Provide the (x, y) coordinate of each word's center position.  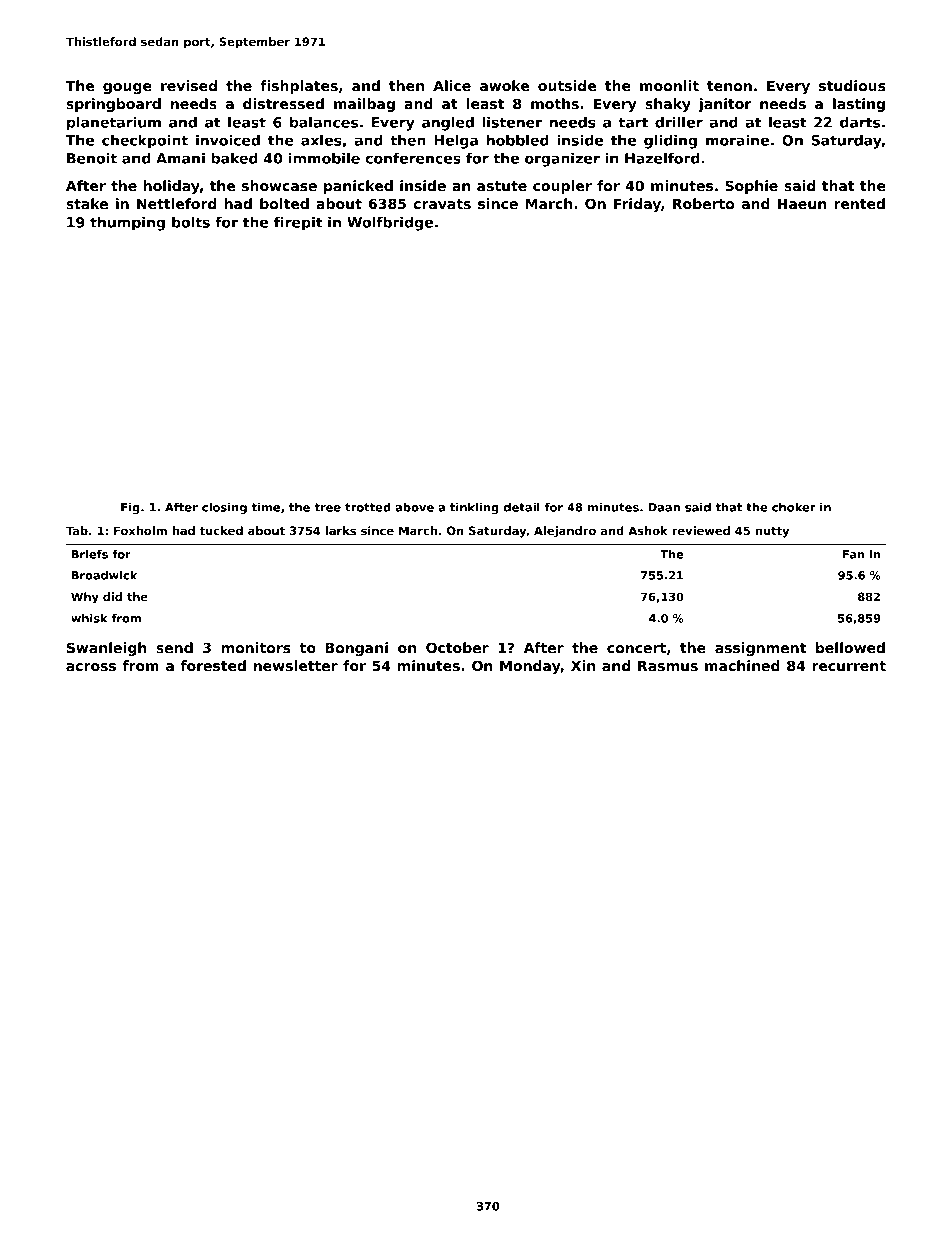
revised (189, 85)
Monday (530, 667)
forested (213, 665)
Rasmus (668, 665)
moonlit (669, 85)
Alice (452, 85)
